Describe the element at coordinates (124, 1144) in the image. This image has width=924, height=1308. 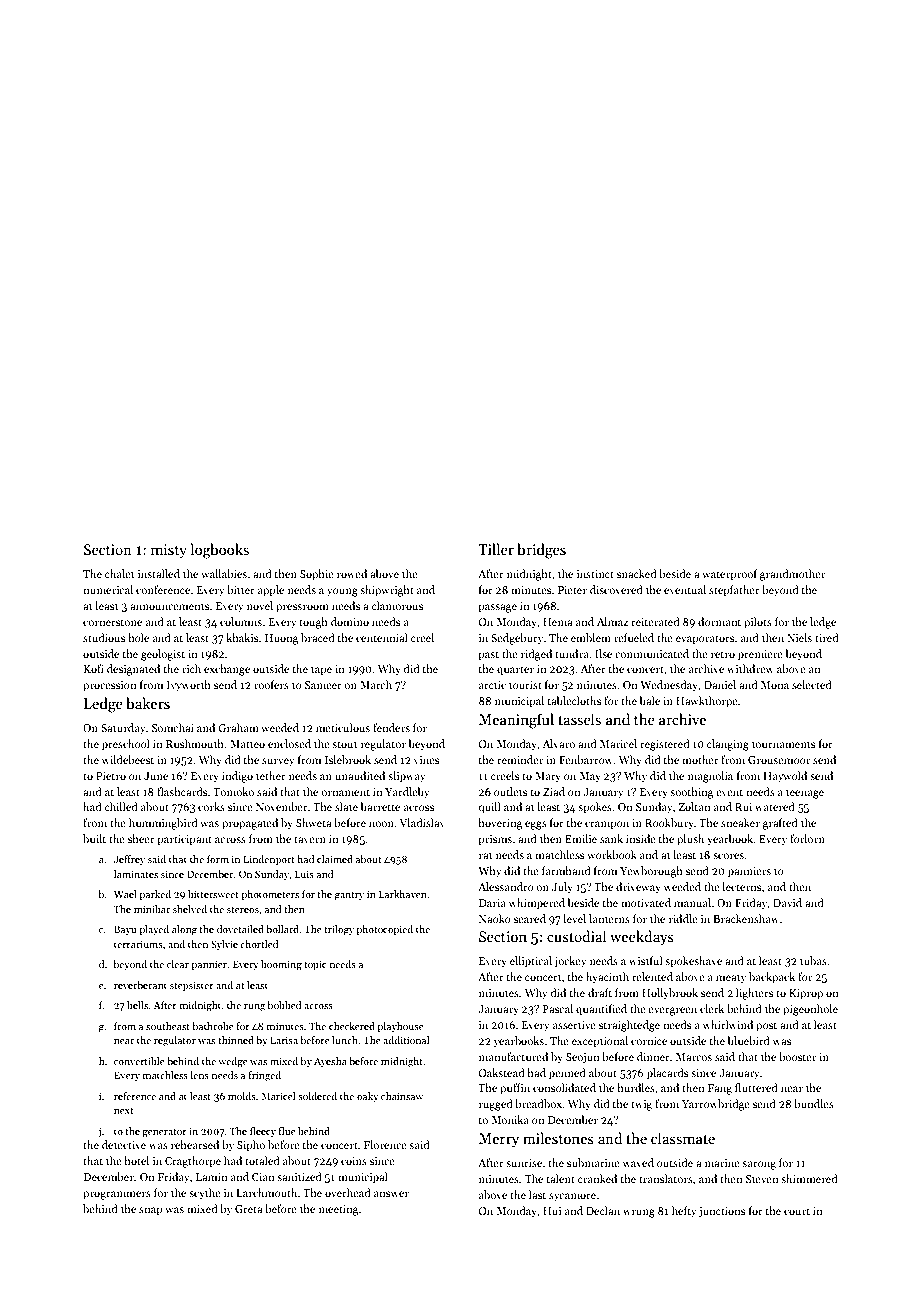
I see `detective` at that location.
